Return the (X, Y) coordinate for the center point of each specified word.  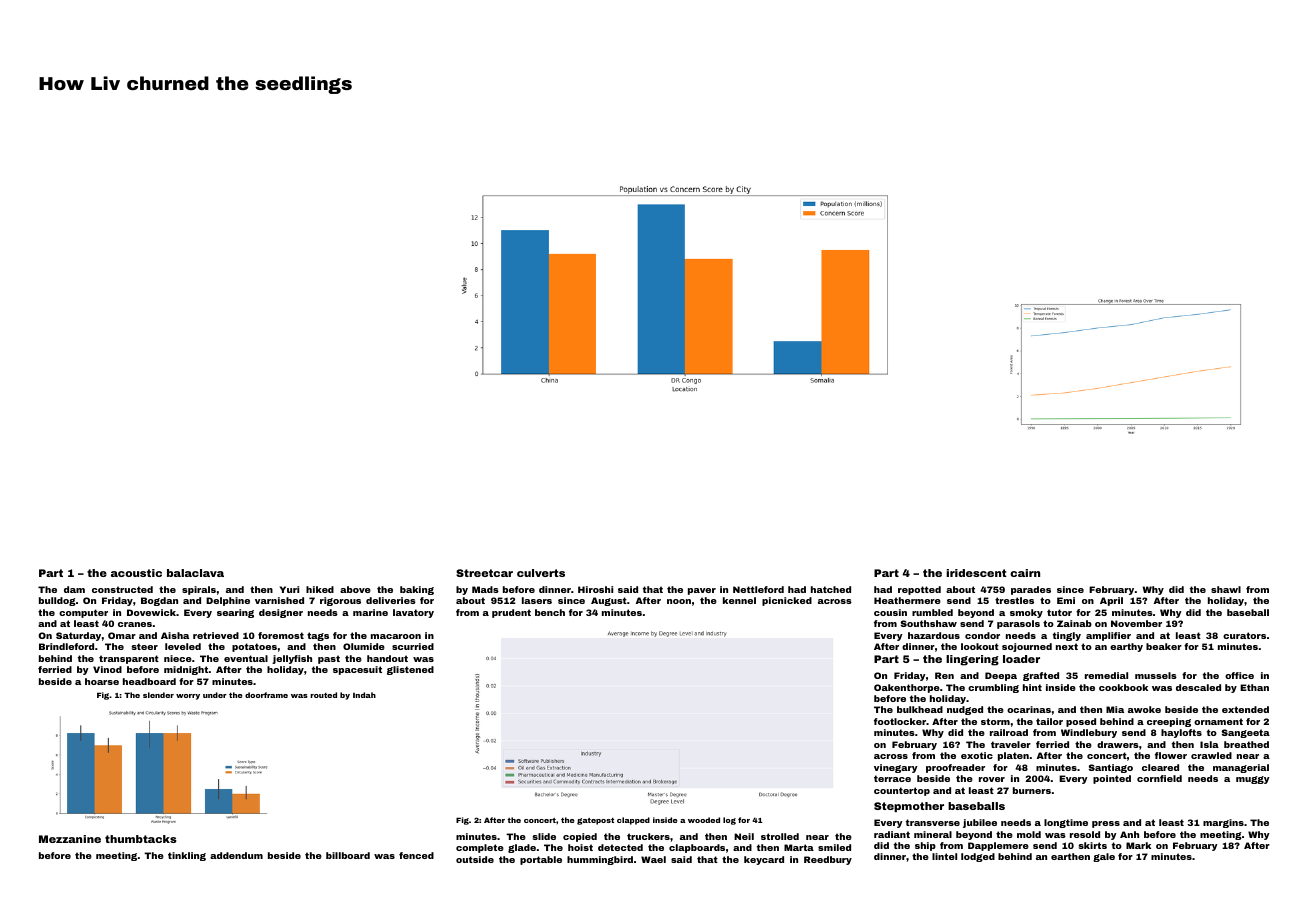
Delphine (228, 601)
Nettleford (758, 589)
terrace (892, 778)
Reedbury (828, 860)
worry (188, 697)
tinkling (187, 856)
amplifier (1108, 636)
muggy (1253, 780)
